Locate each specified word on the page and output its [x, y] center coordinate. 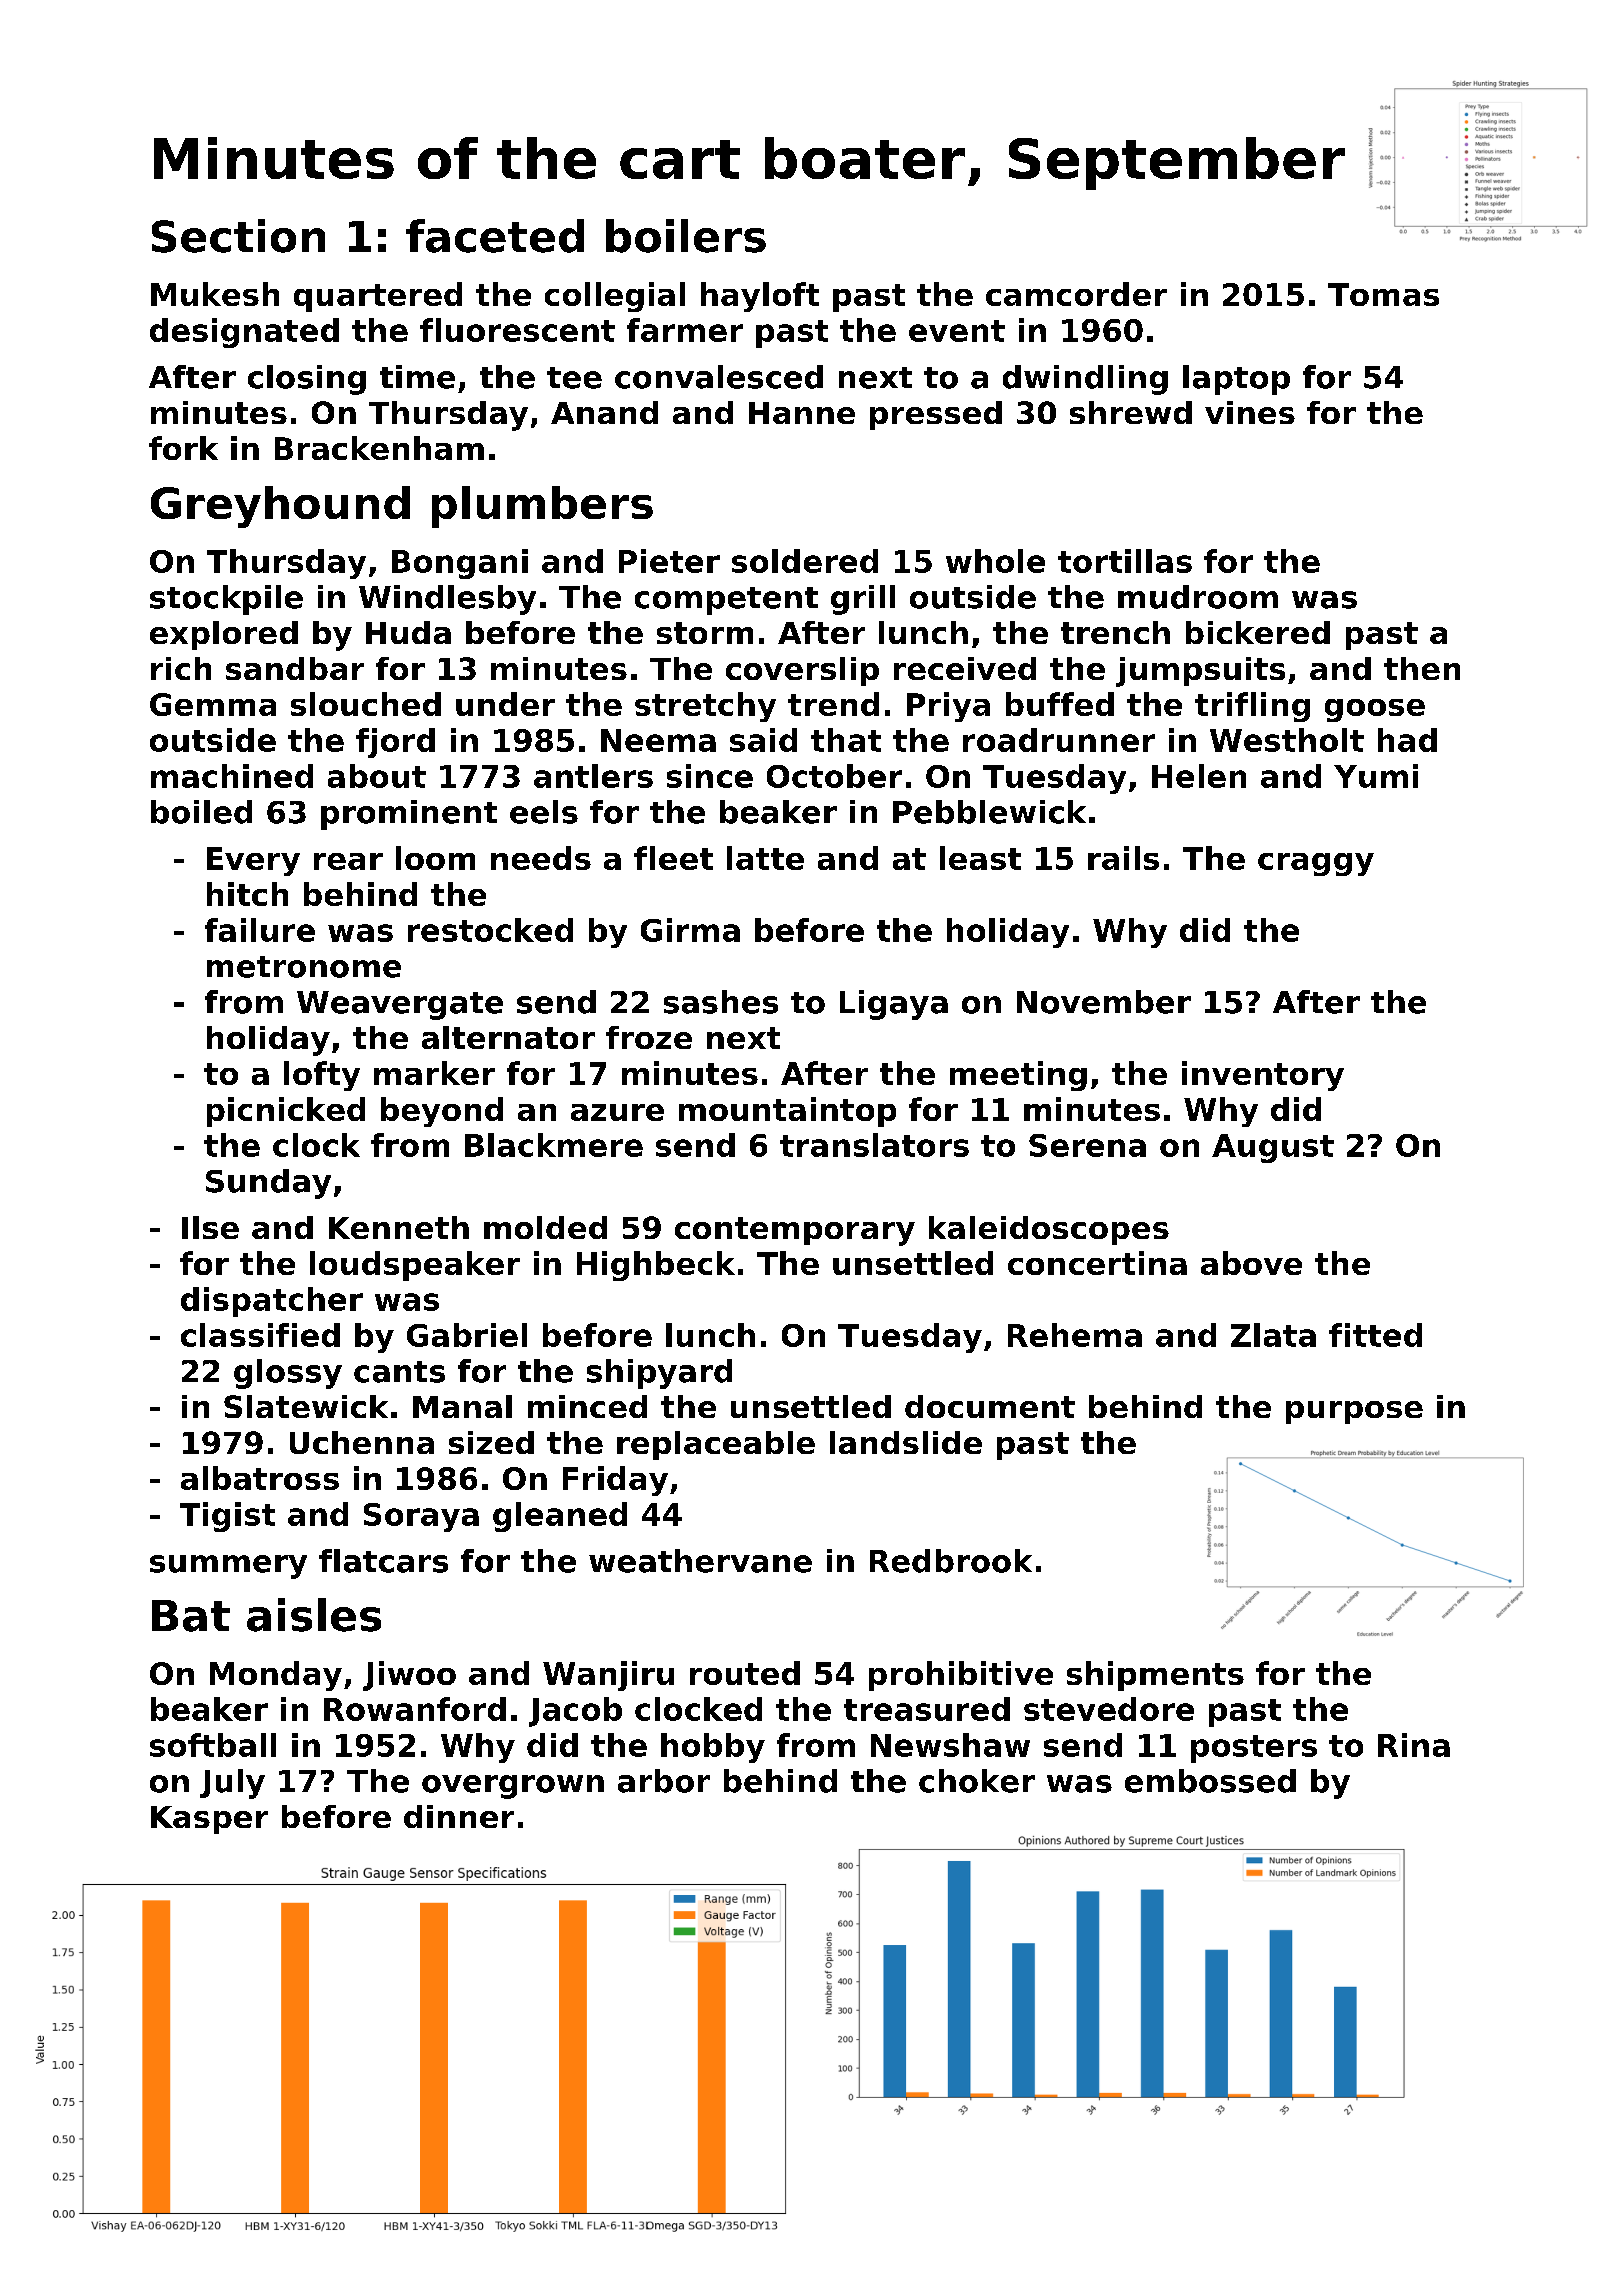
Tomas [1383, 294]
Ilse [210, 1227]
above [1251, 1263]
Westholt [1287, 740]
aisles [314, 1615]
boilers [686, 236]
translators [874, 1145]
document [990, 1406]
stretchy [705, 707]
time [417, 377]
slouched [366, 704]
